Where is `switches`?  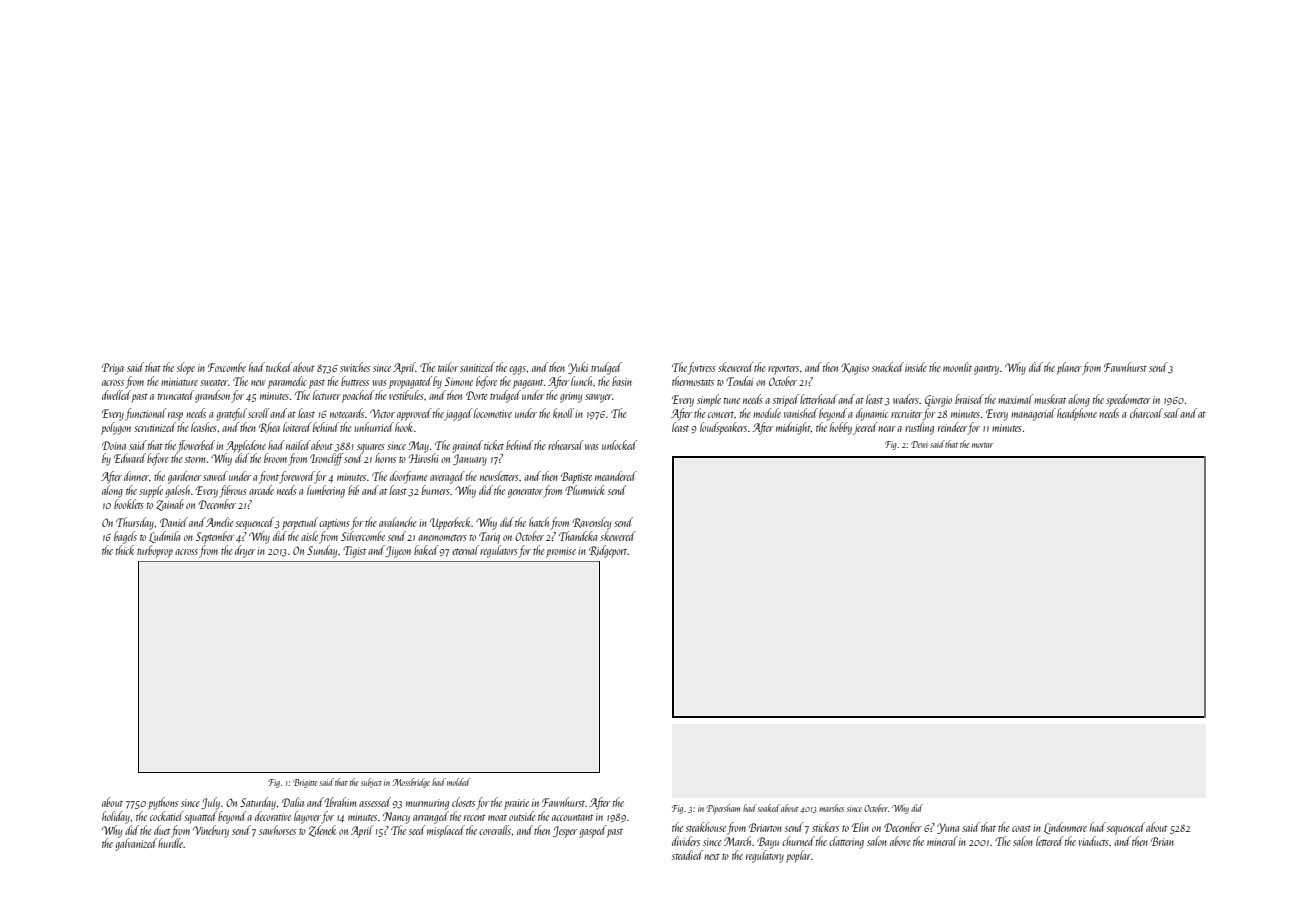
switches is located at coordinates (355, 367).
